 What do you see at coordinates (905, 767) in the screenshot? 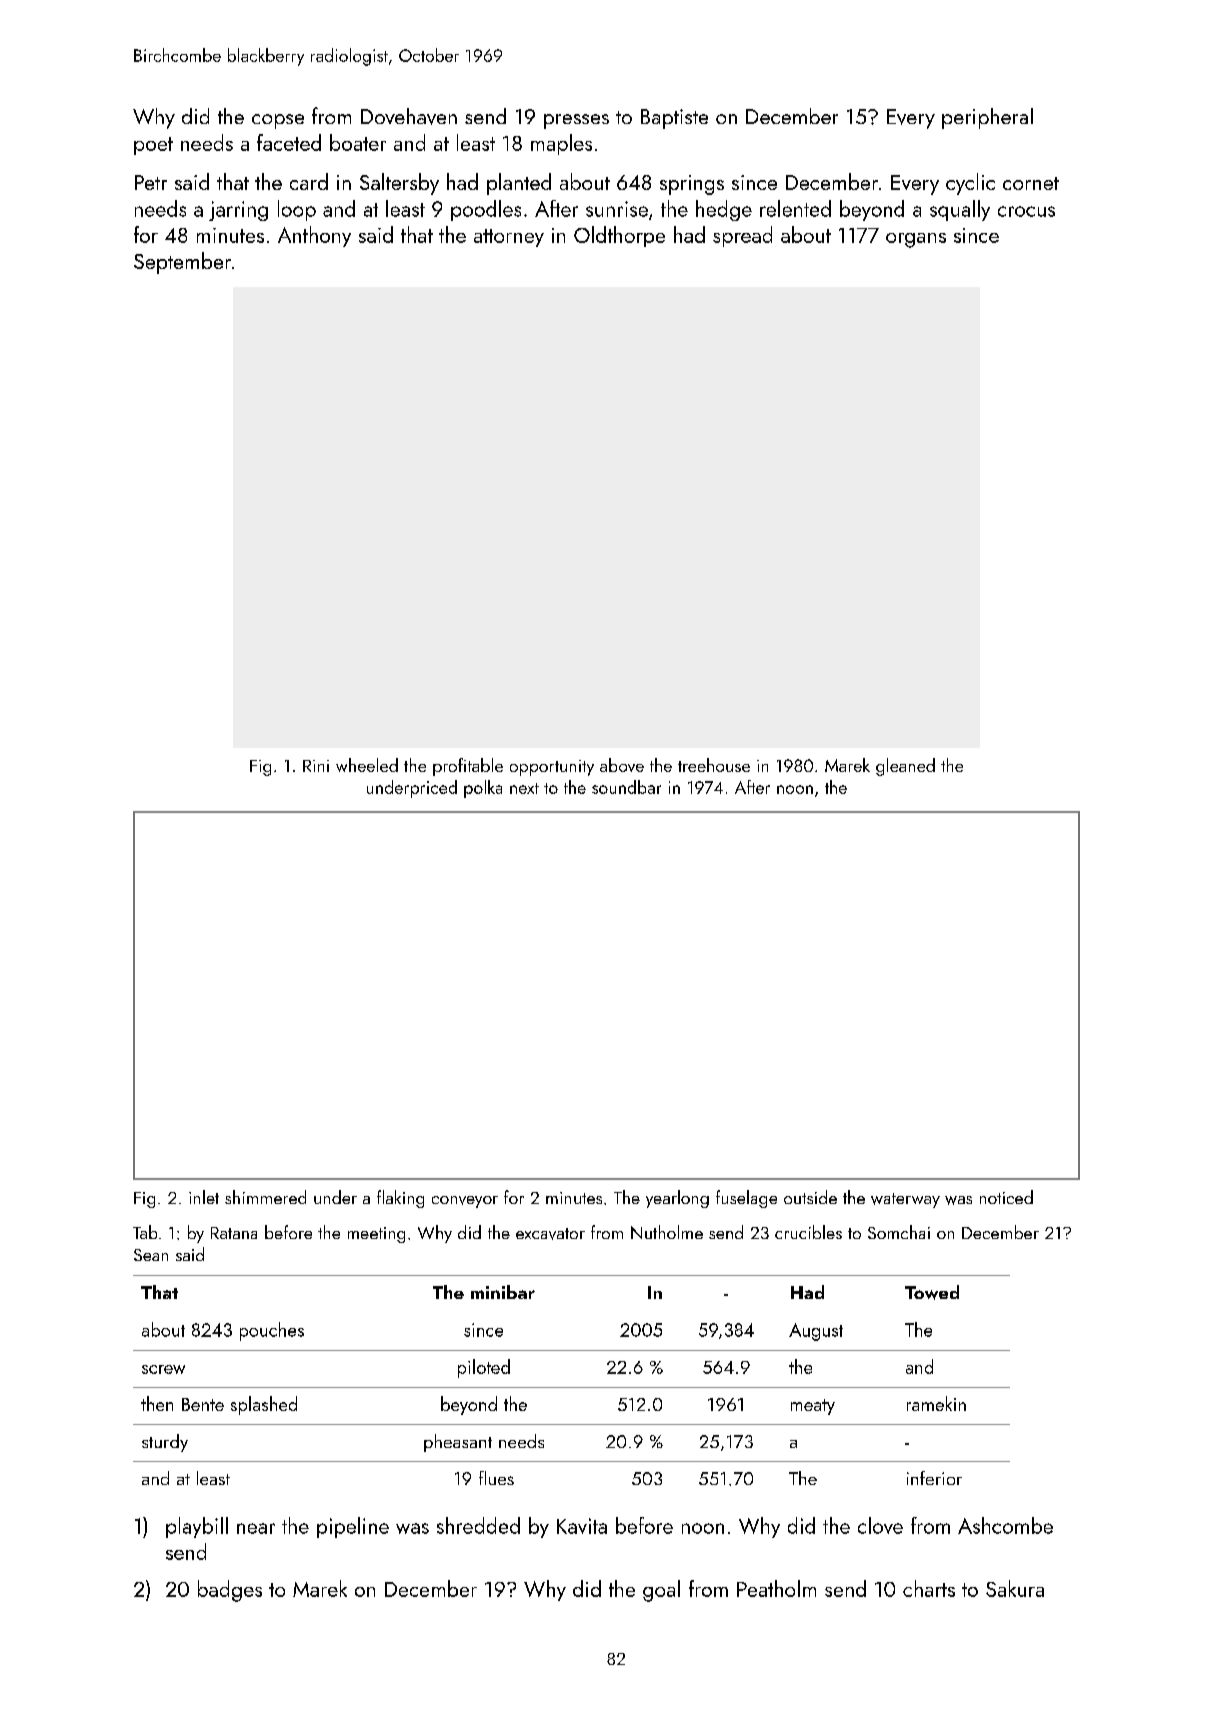
I see `gleaned` at bounding box center [905, 767].
